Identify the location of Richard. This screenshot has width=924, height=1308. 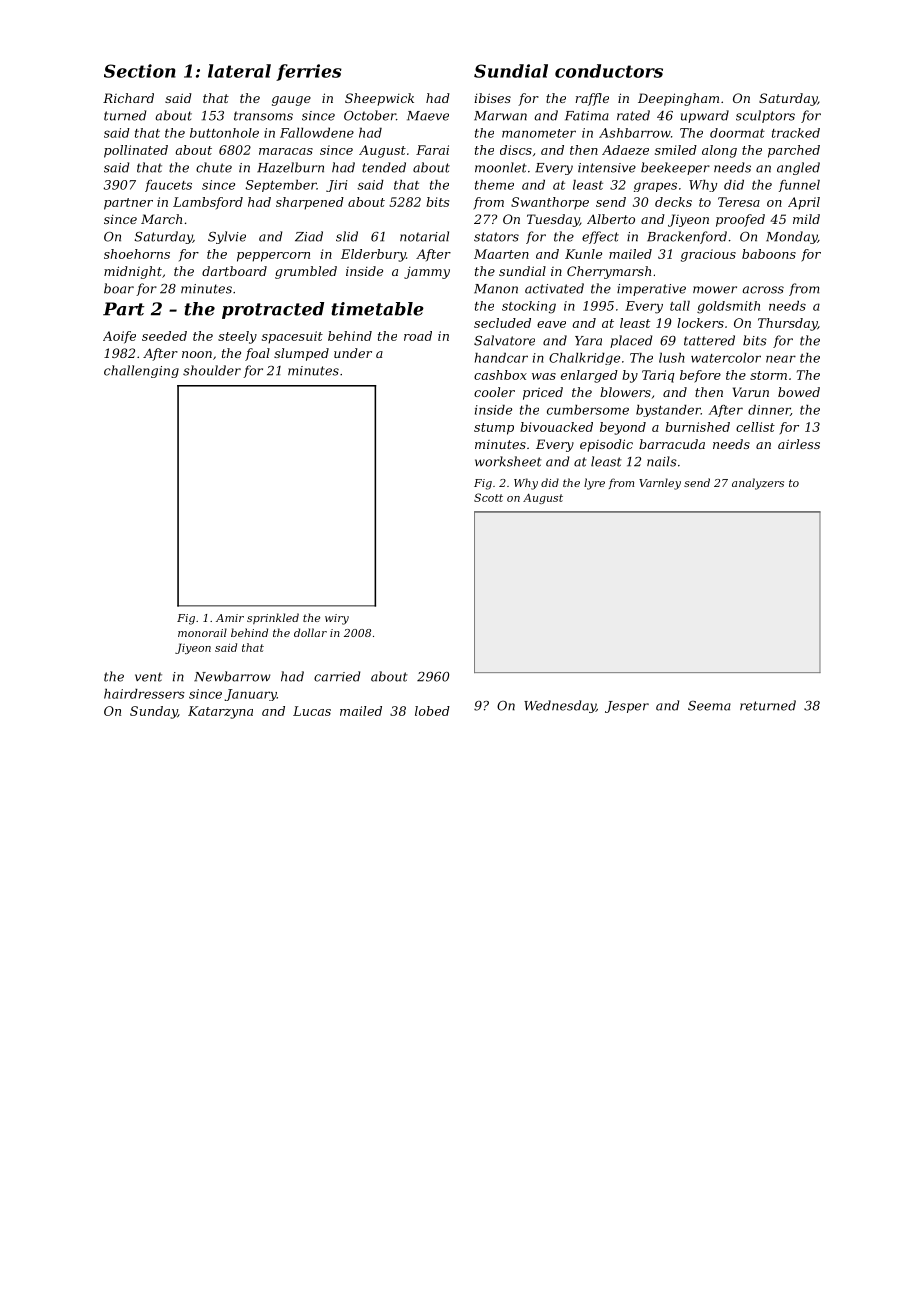
(128, 98).
